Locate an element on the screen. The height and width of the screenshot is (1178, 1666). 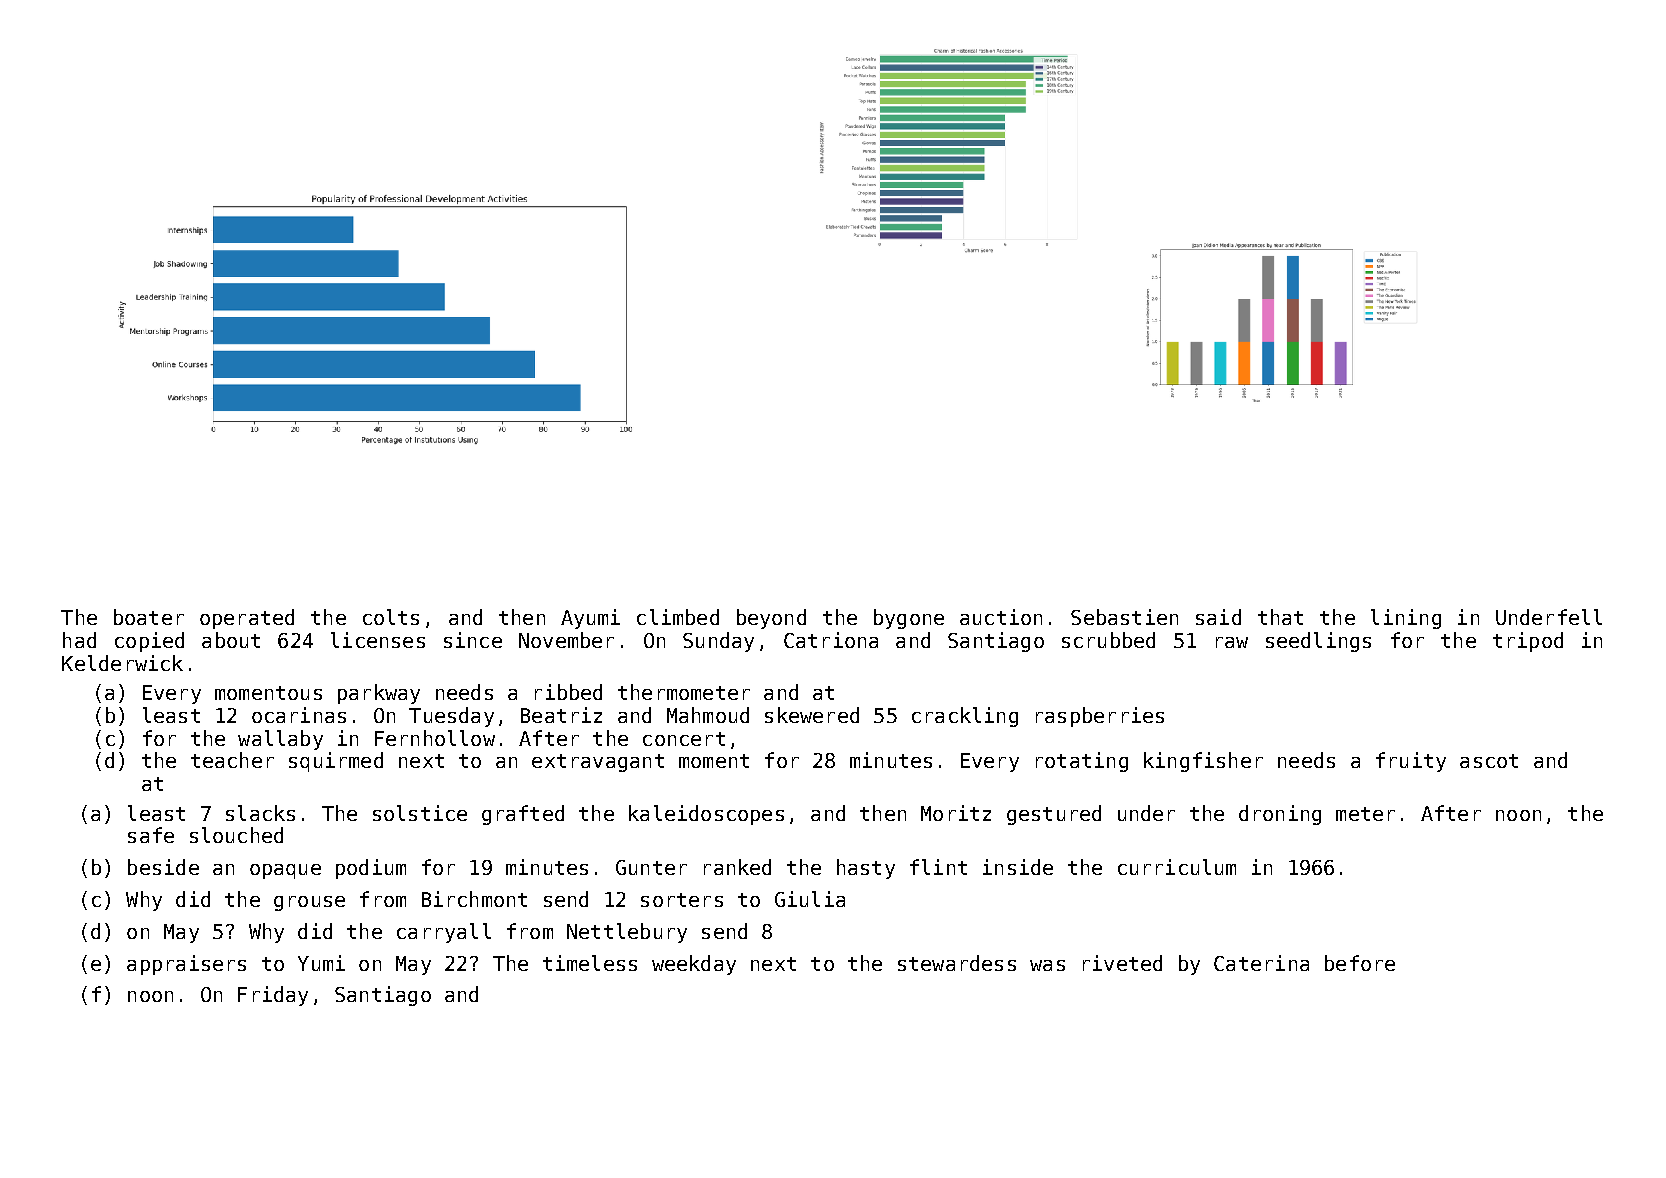
skewered is located at coordinates (812, 715).
